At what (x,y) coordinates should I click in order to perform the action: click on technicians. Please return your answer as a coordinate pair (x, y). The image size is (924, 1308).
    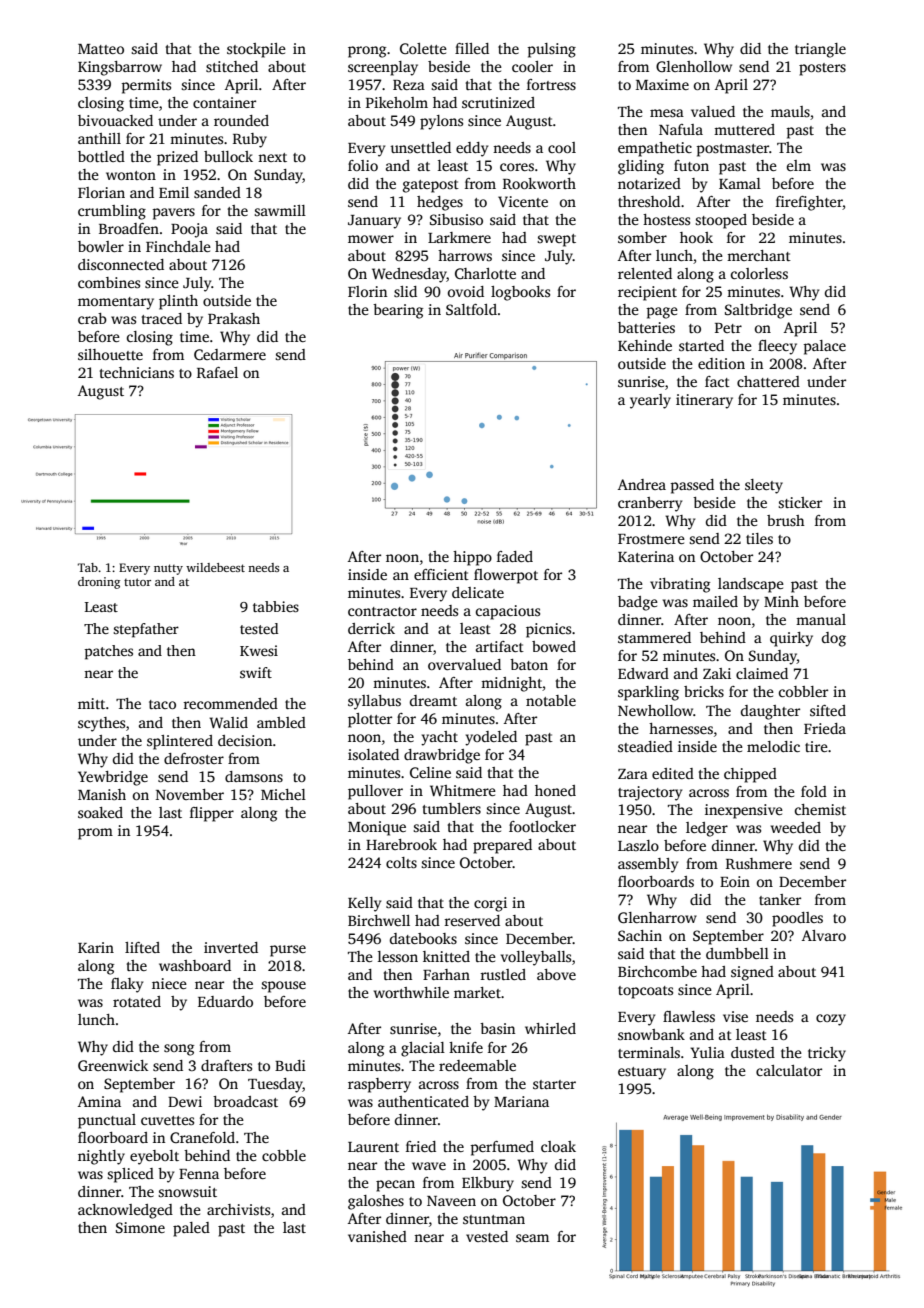
    Looking at the image, I should click on (137, 372).
